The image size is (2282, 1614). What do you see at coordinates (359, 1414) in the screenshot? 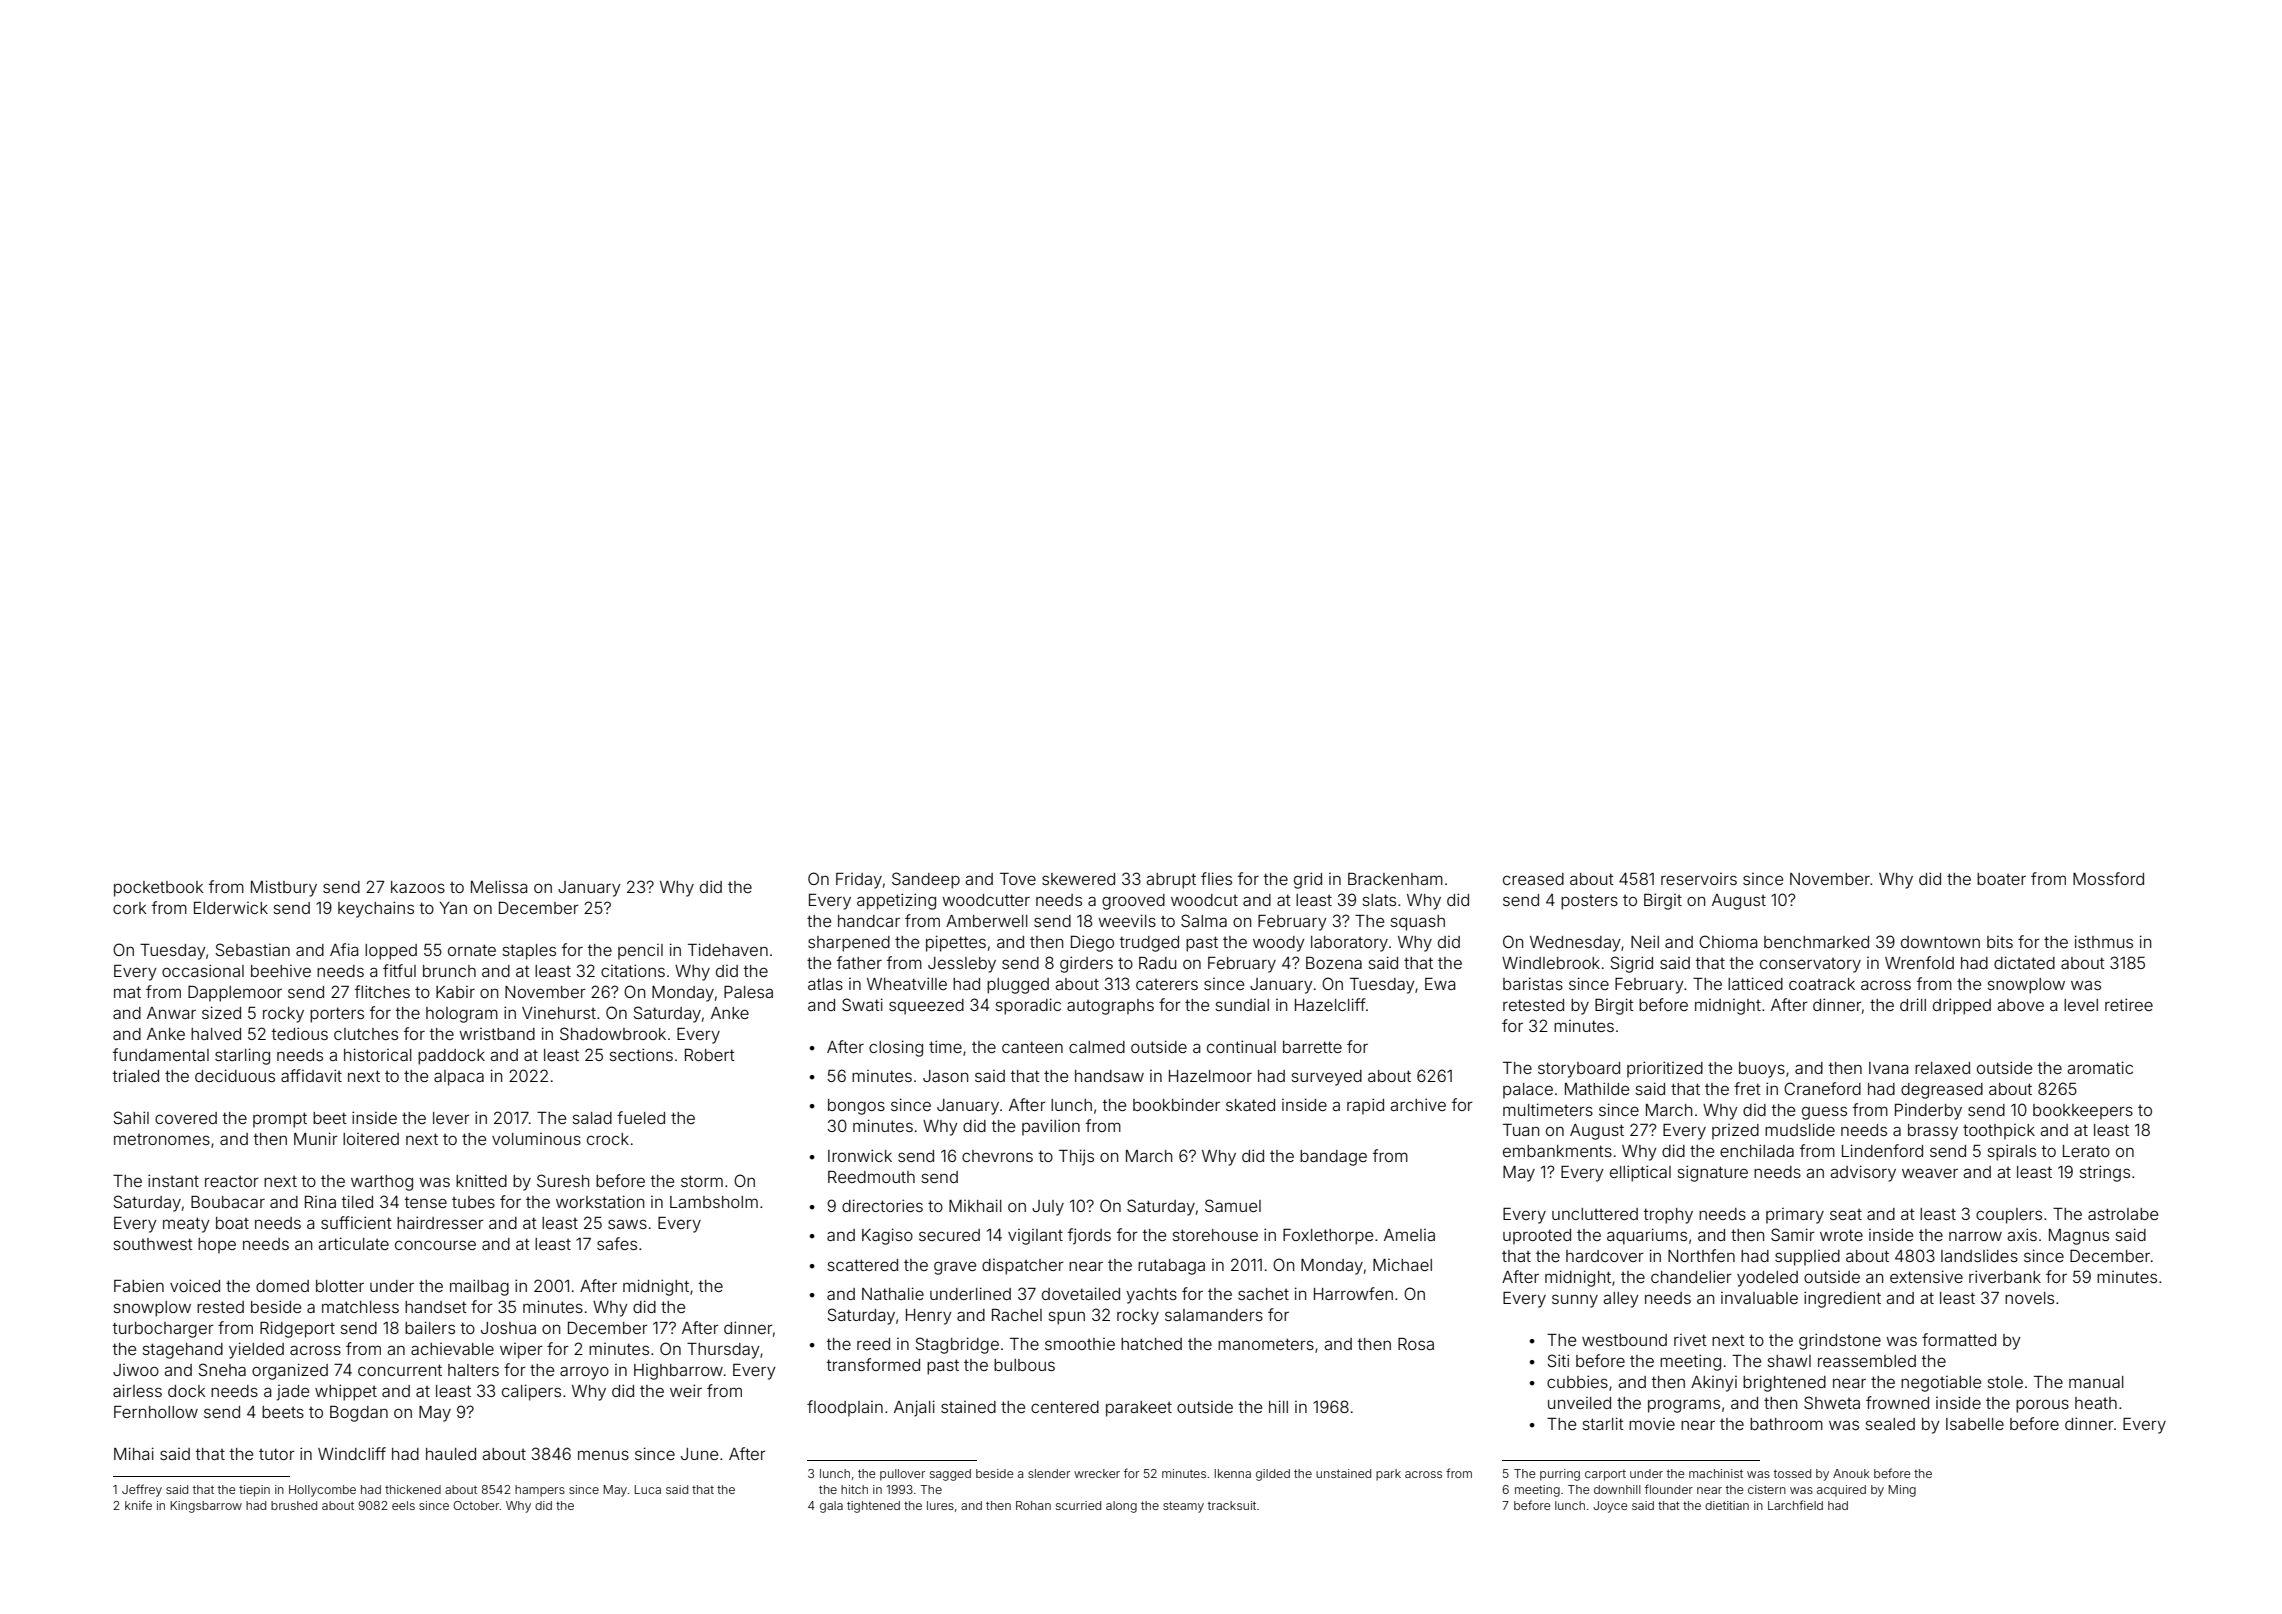
I see `Bogdan` at bounding box center [359, 1414].
